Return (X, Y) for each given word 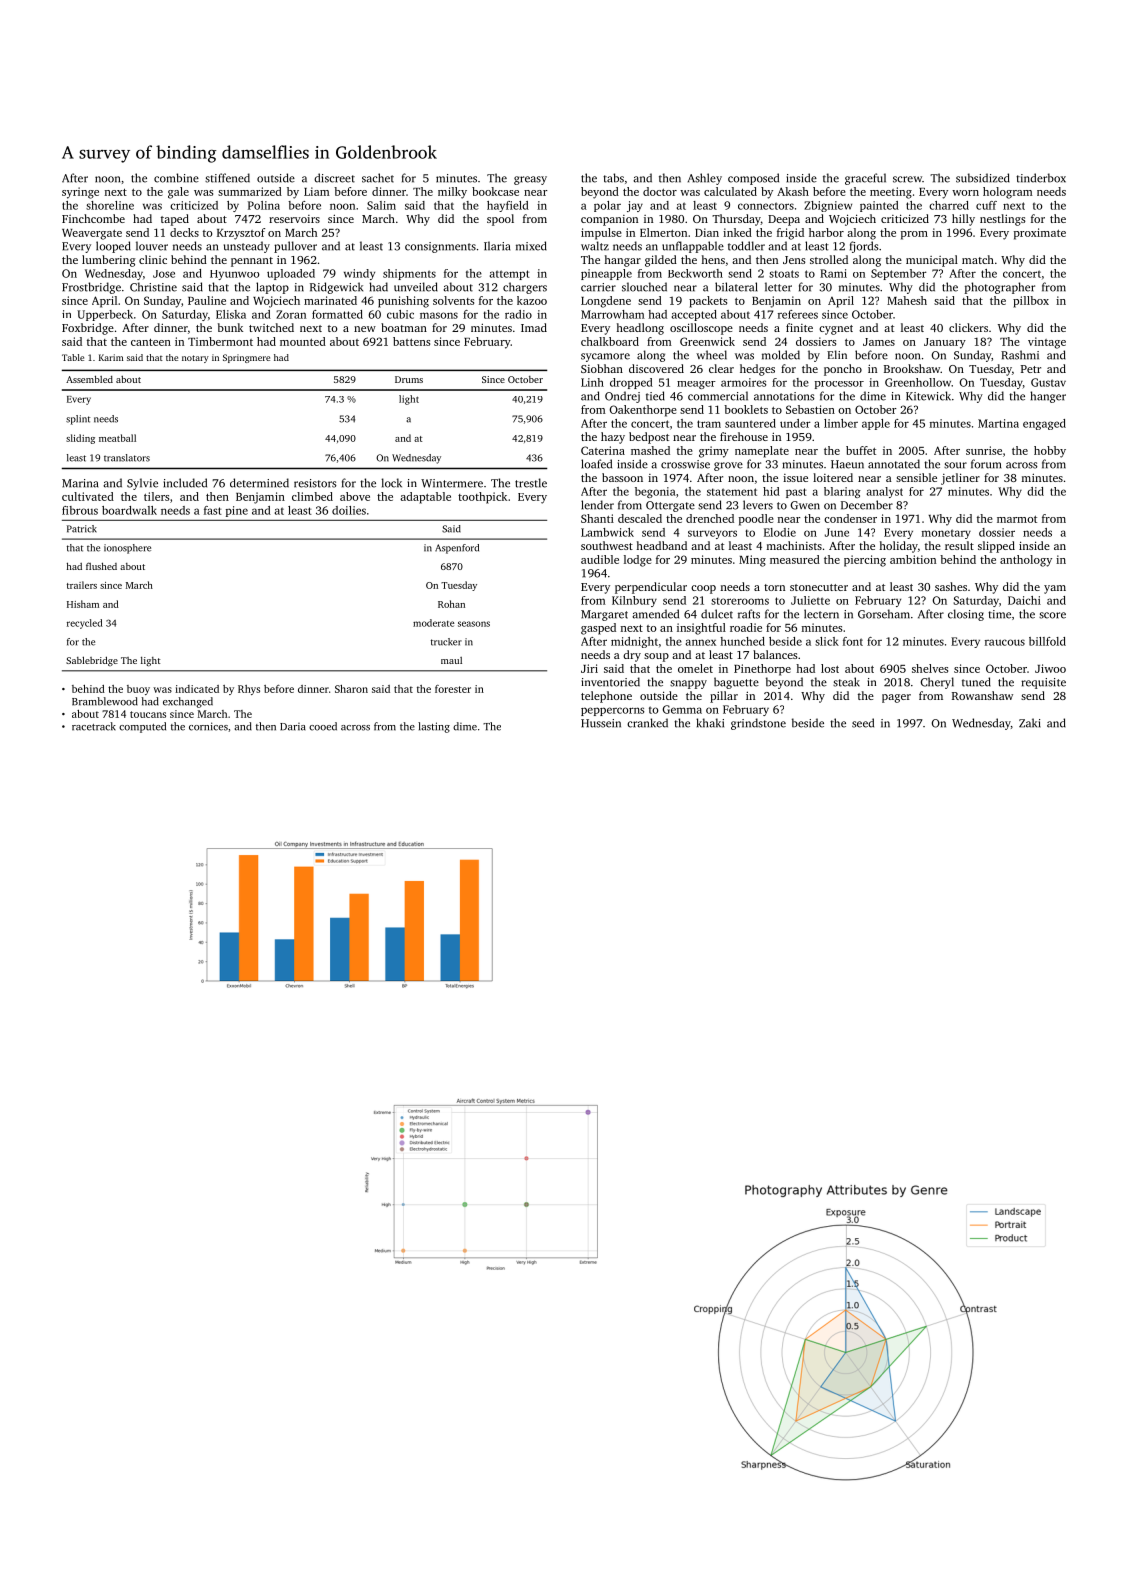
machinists (794, 545)
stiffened (227, 178)
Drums (409, 379)
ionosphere (127, 549)
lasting (434, 727)
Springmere (246, 358)
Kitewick (928, 396)
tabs (613, 178)
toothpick (482, 498)
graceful (865, 179)
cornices (208, 726)
